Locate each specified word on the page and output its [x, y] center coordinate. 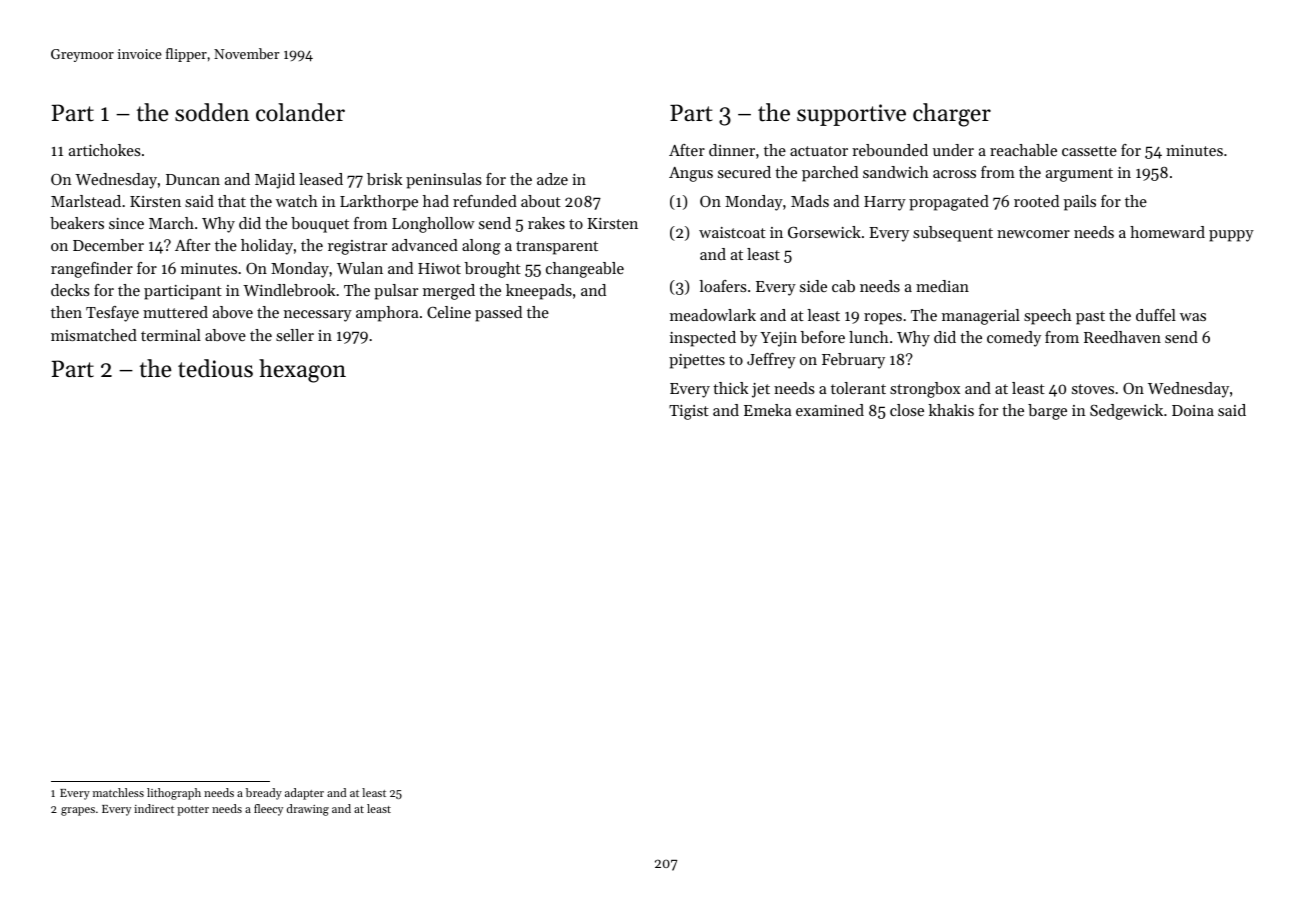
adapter [304, 794]
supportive [851, 115]
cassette [1089, 151]
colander [300, 112]
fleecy [268, 810]
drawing [308, 810]
